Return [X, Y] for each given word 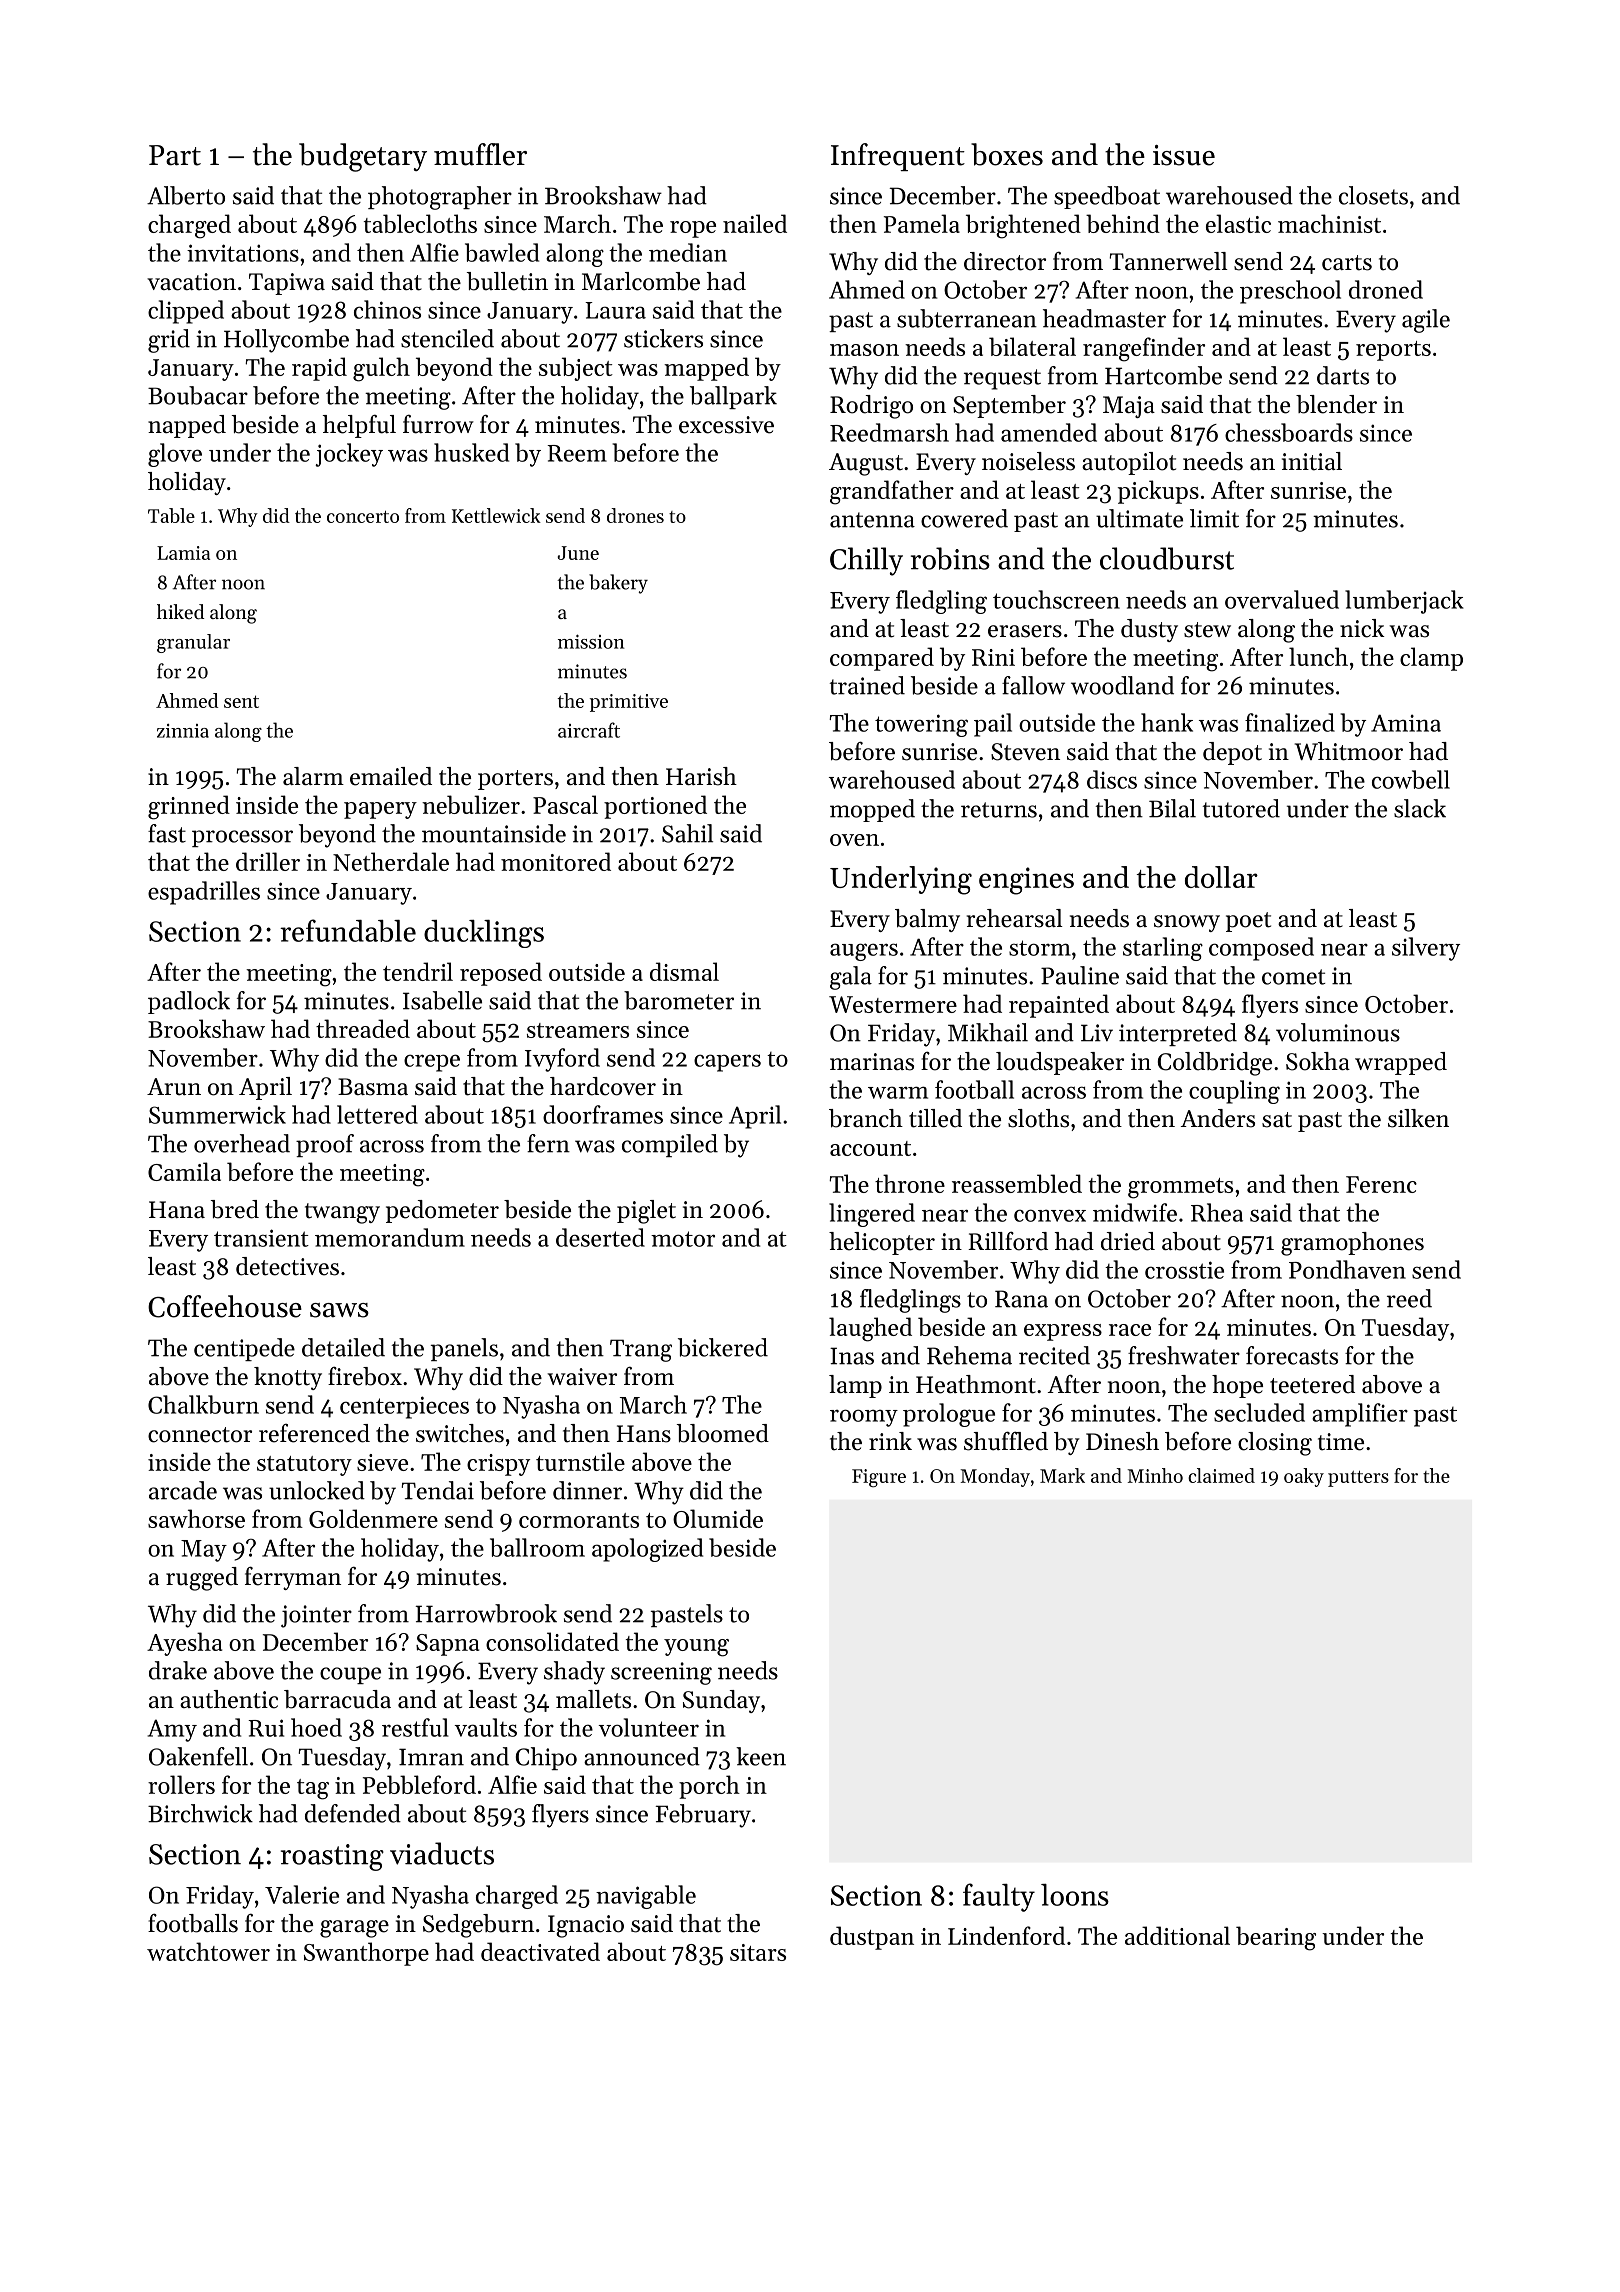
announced [642, 1756]
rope [693, 229]
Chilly [866, 561]
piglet [646, 1212]
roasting [332, 1857]
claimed [1221, 1475]
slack [1420, 808]
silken [1418, 1118]
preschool [1290, 292]
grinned [189, 807]
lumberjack [1404, 602]
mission [591, 641]
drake [178, 1670]
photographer [440, 198]
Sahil [687, 833]
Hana [177, 1209]
